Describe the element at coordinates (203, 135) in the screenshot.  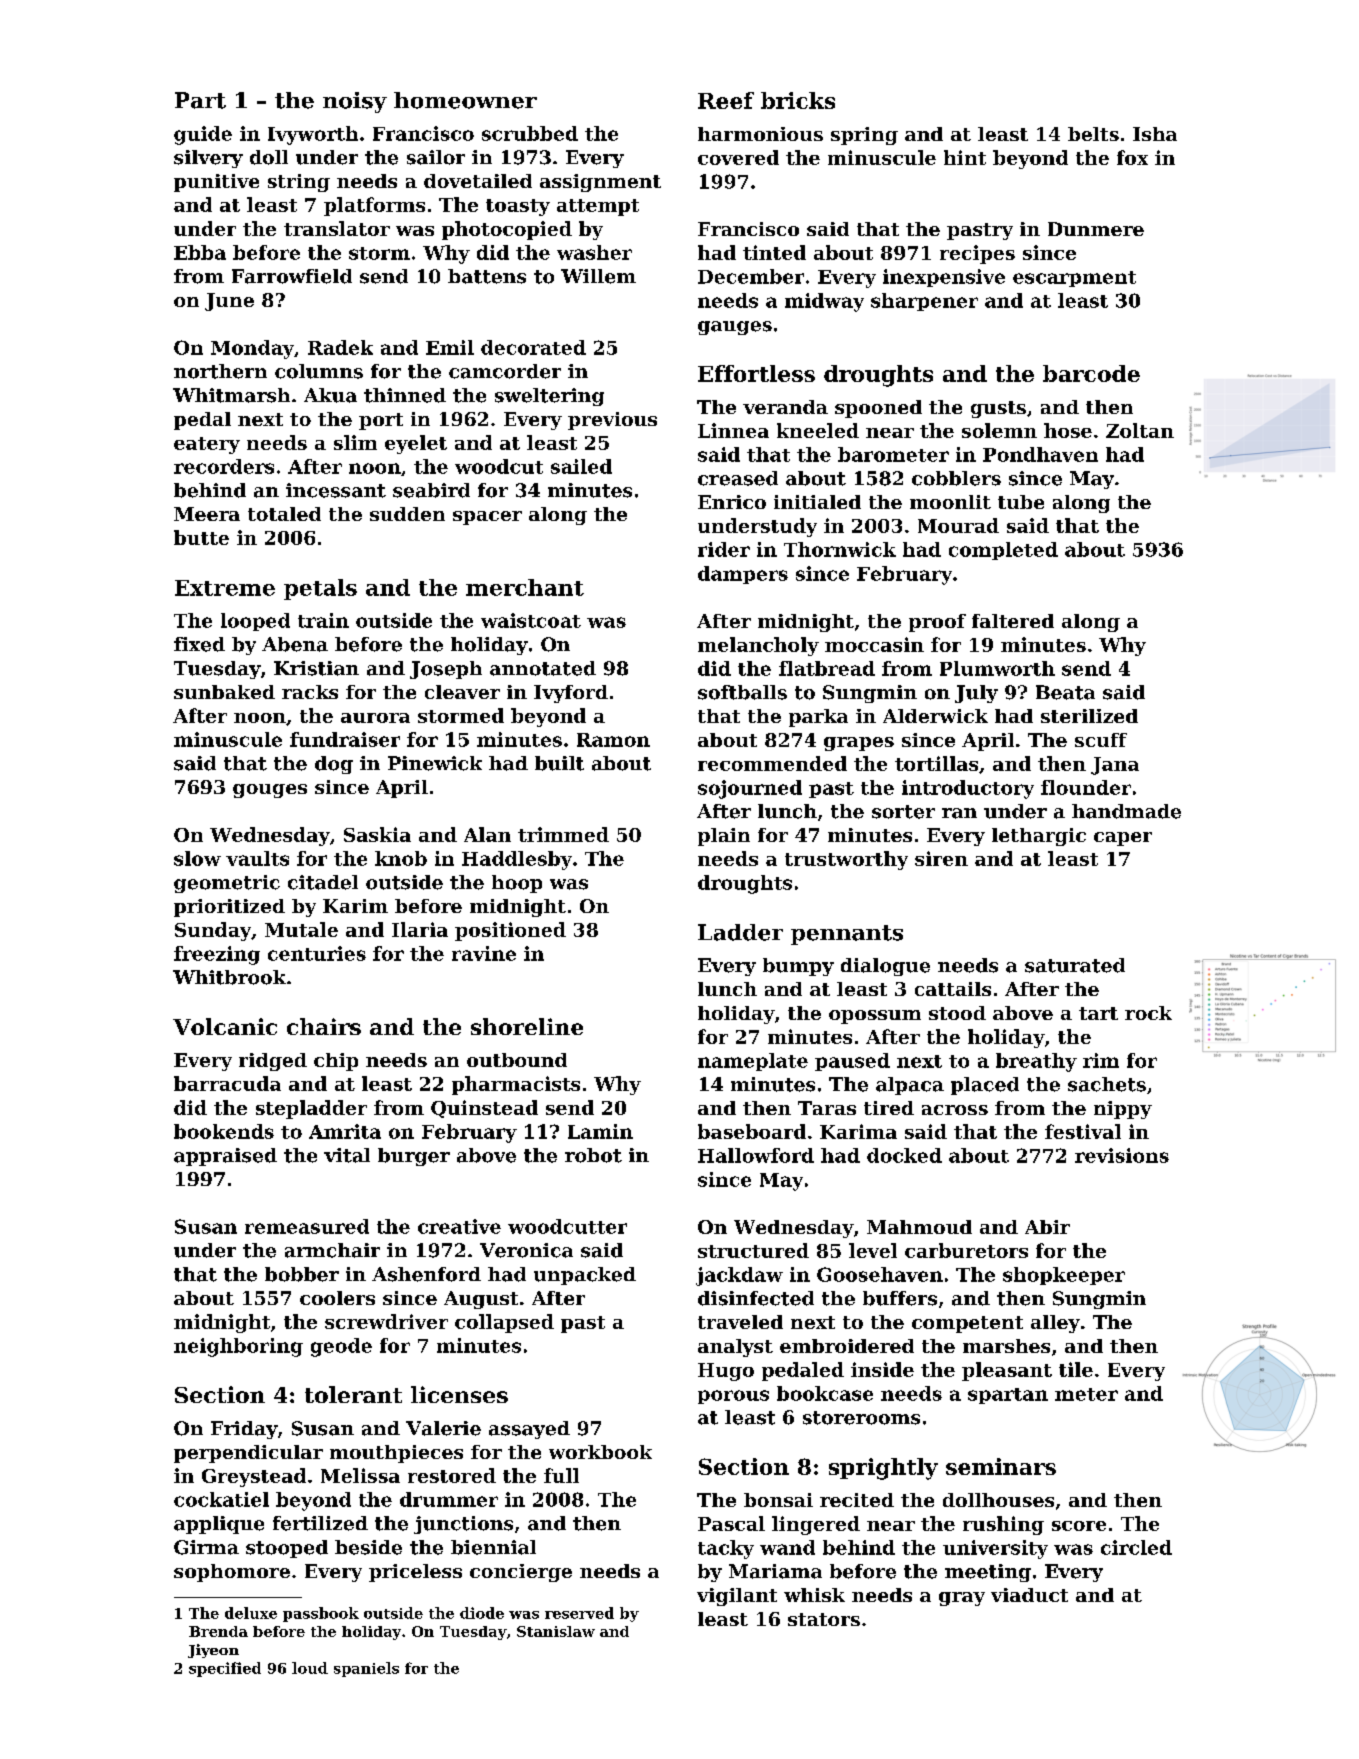
I see `guide` at that location.
